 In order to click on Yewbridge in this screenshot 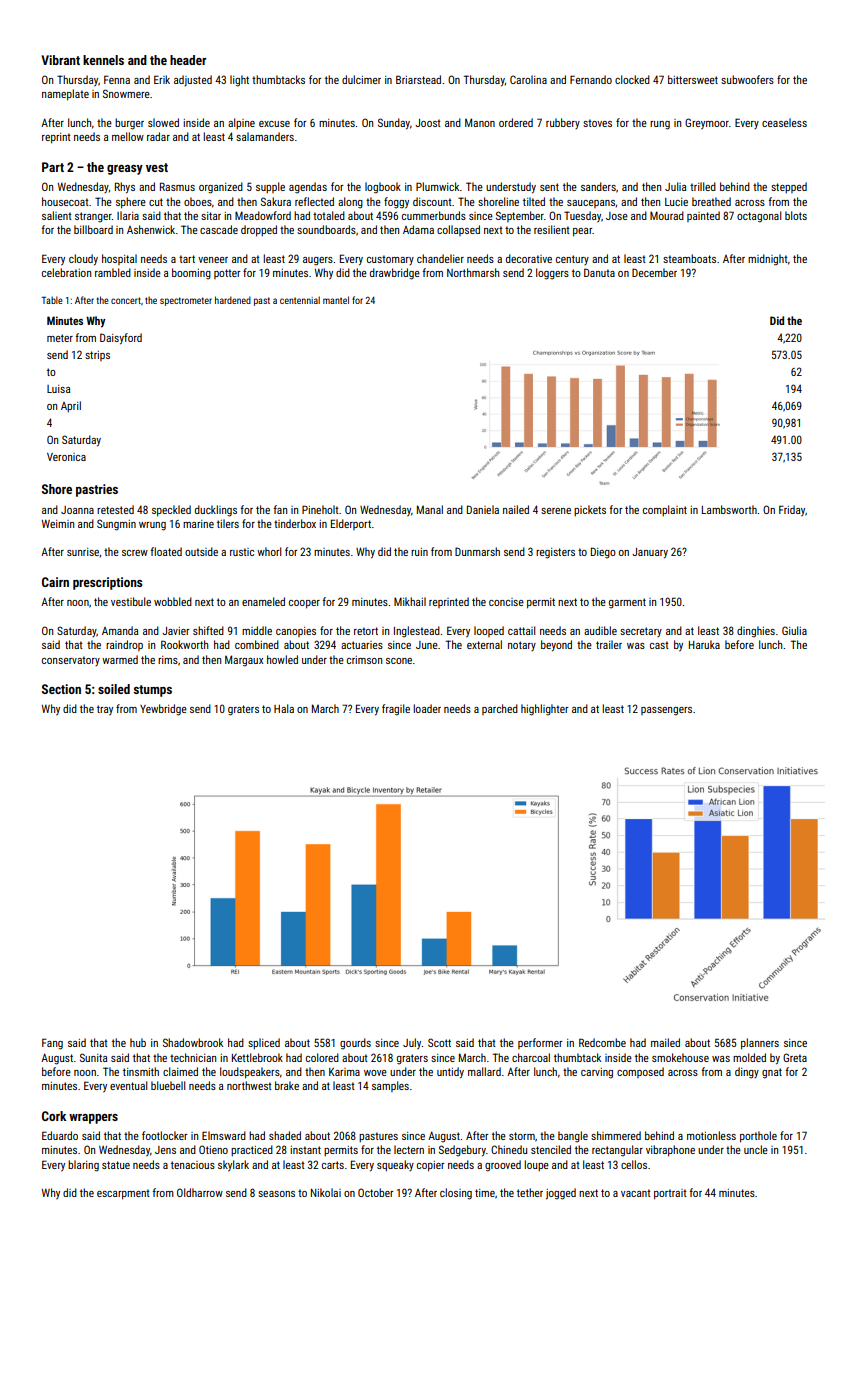, I will do `click(163, 710)`.
